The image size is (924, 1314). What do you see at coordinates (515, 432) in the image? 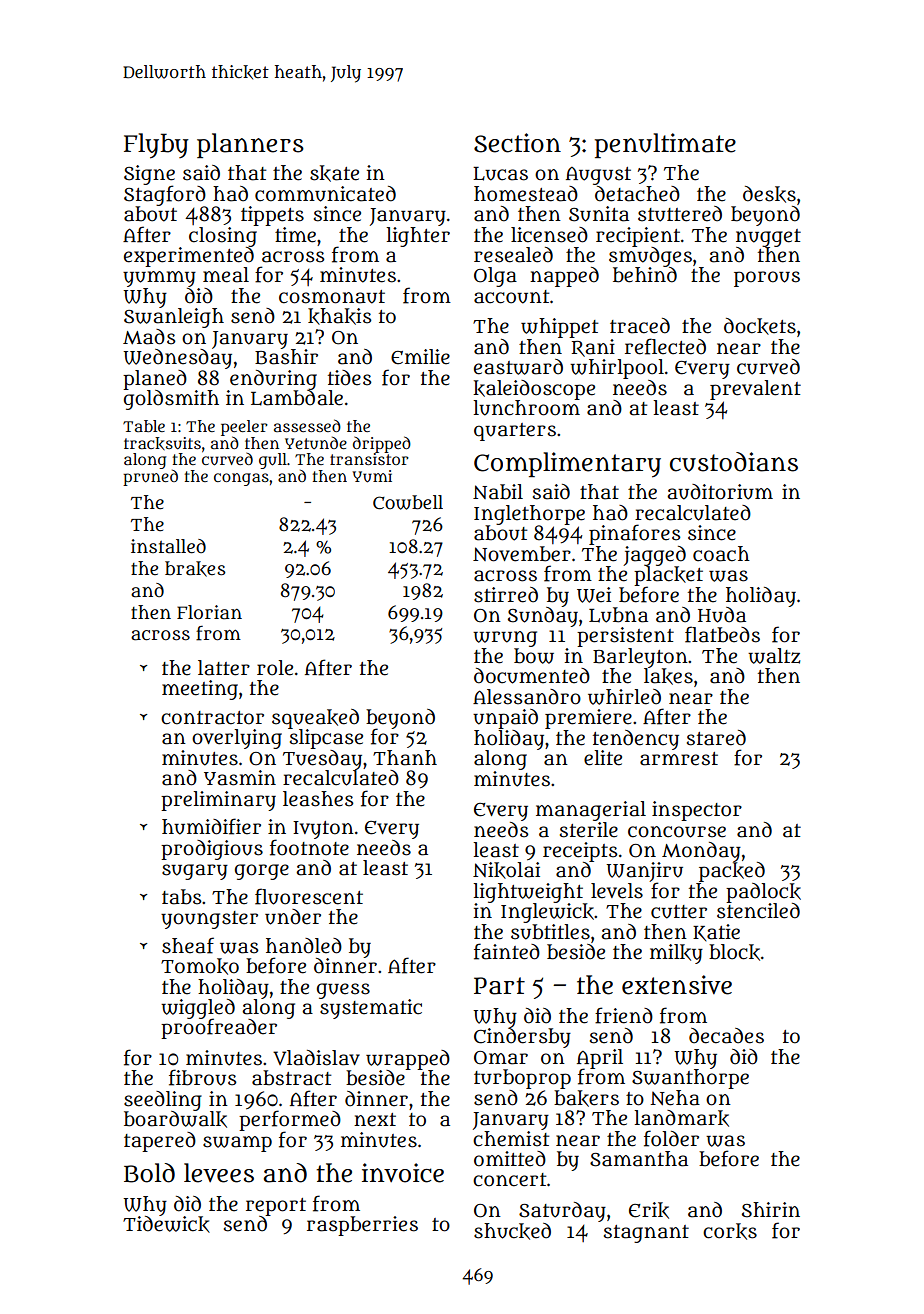
I see `quarters` at bounding box center [515, 432].
